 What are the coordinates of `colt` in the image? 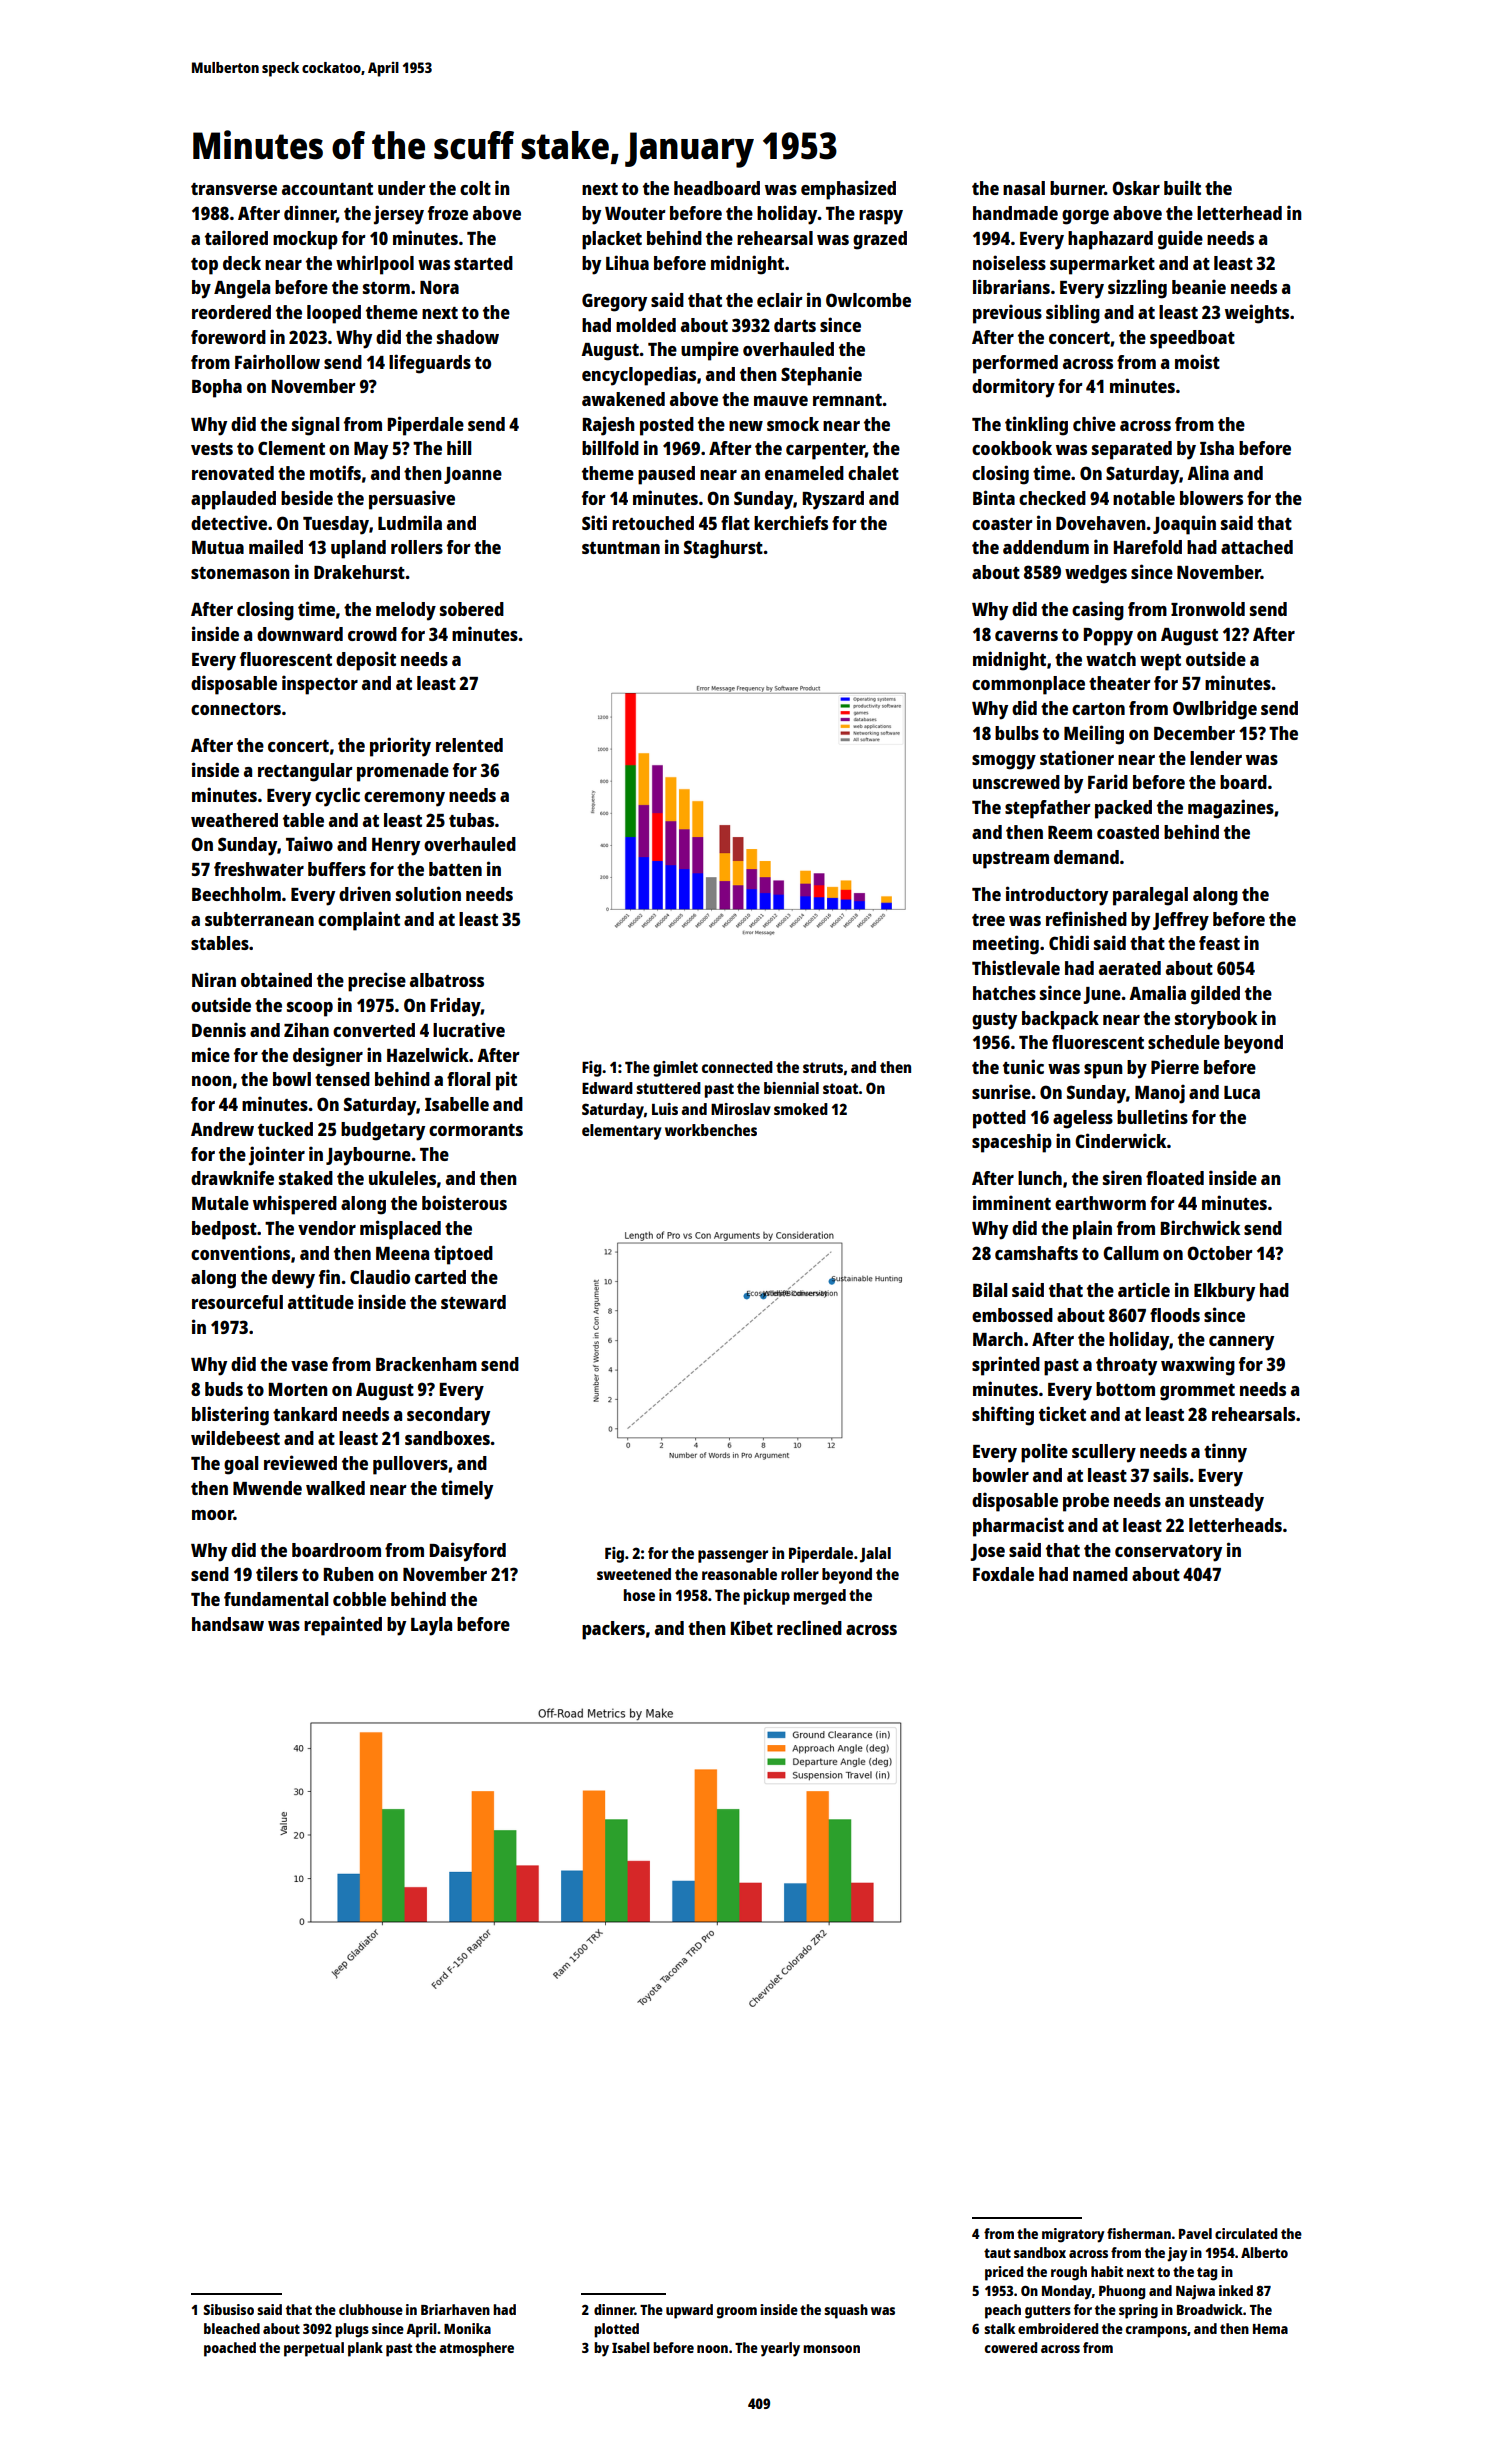 It's located at (475, 188).
